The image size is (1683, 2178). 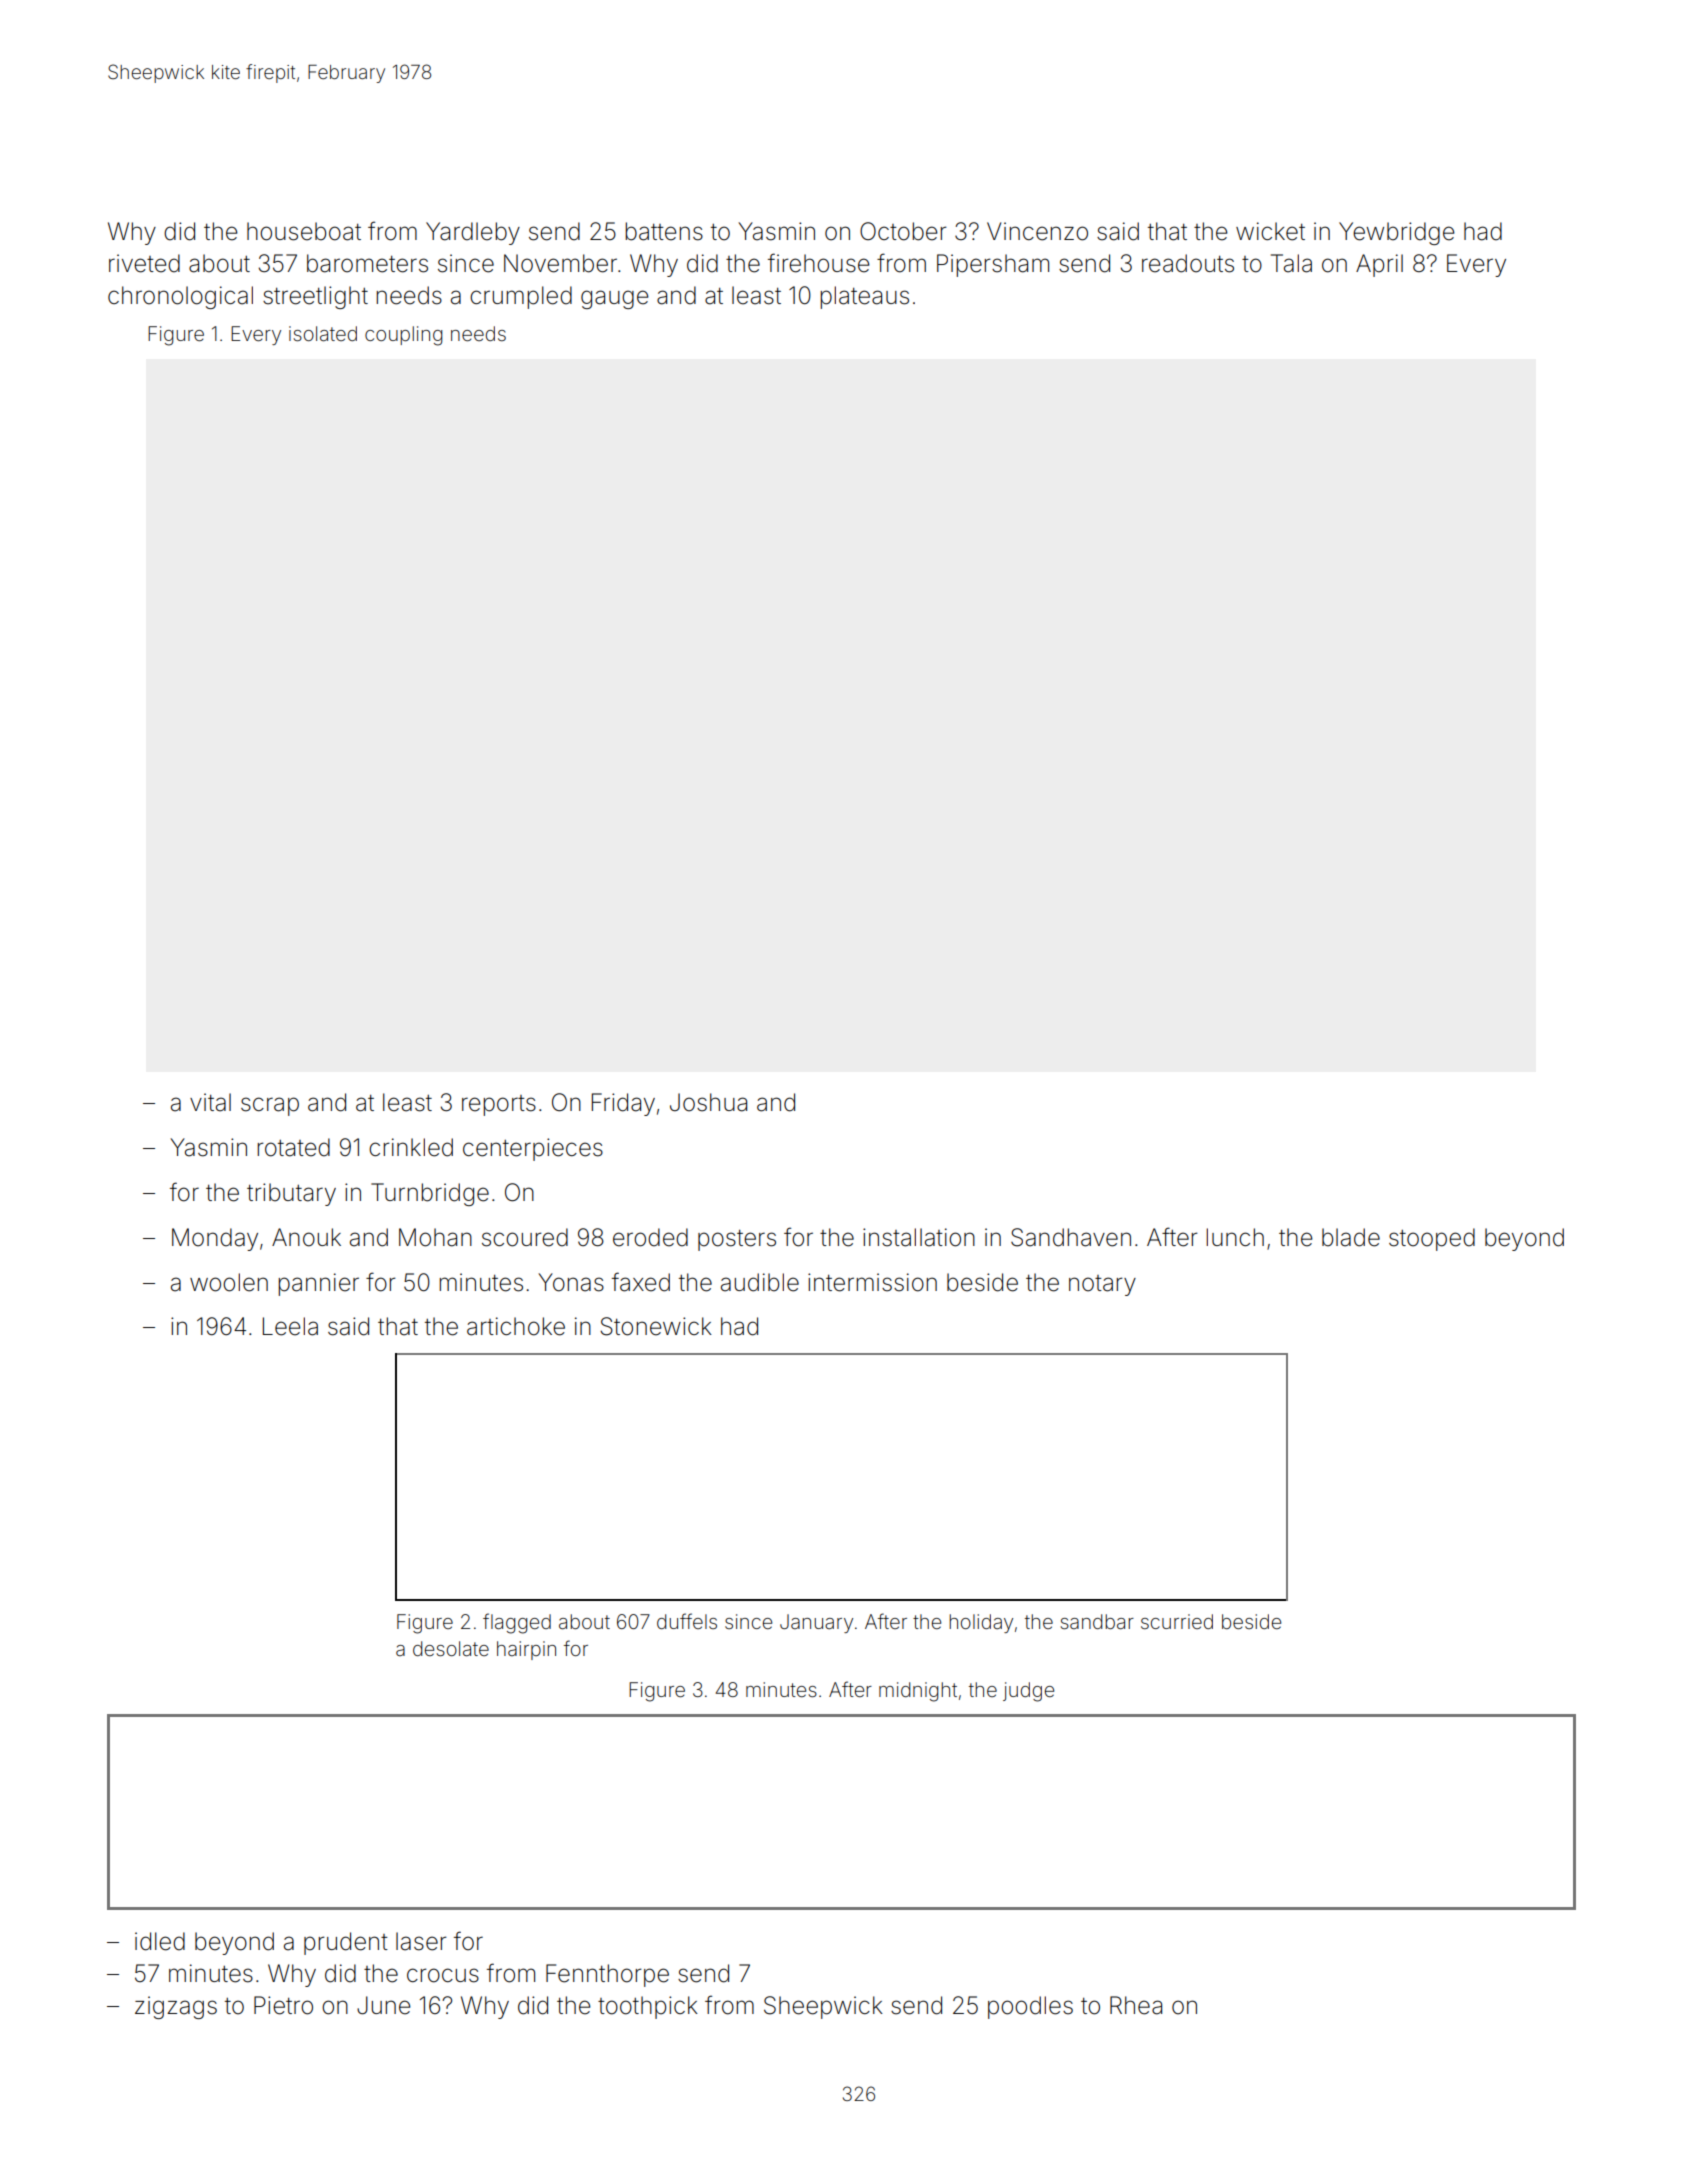 I want to click on chronological, so click(x=180, y=297).
